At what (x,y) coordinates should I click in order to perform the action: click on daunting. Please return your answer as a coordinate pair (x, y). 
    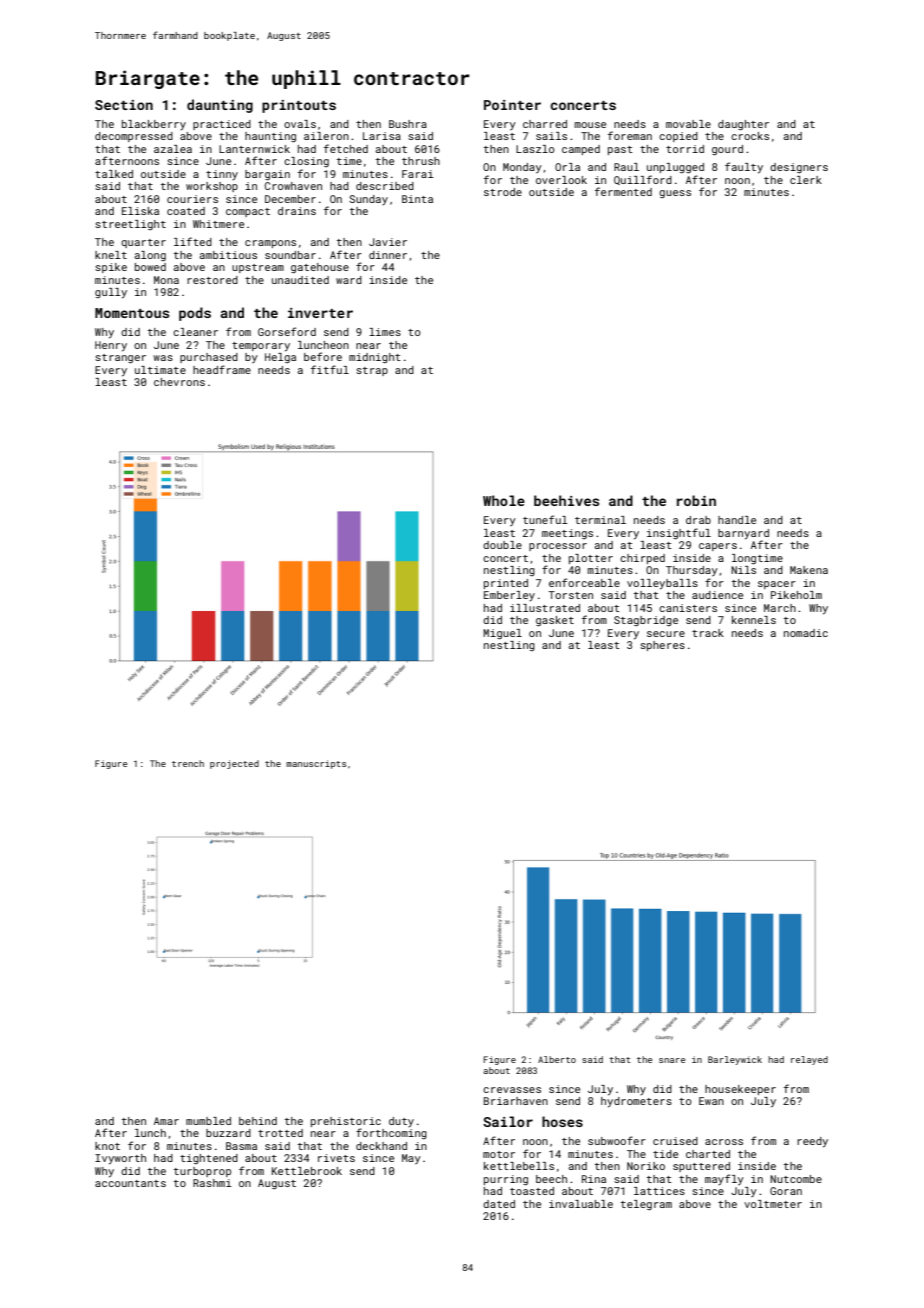
    Looking at the image, I should click on (220, 106).
